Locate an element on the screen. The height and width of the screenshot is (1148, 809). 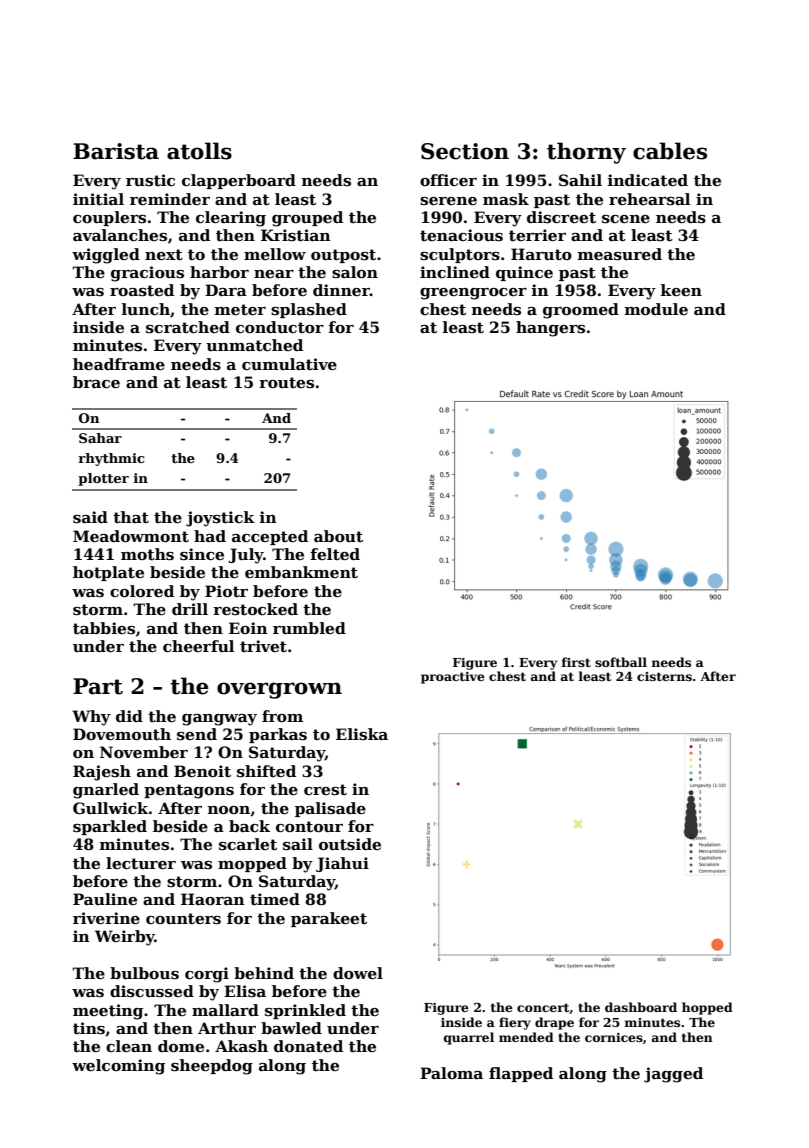
Barista is located at coordinates (116, 151).
